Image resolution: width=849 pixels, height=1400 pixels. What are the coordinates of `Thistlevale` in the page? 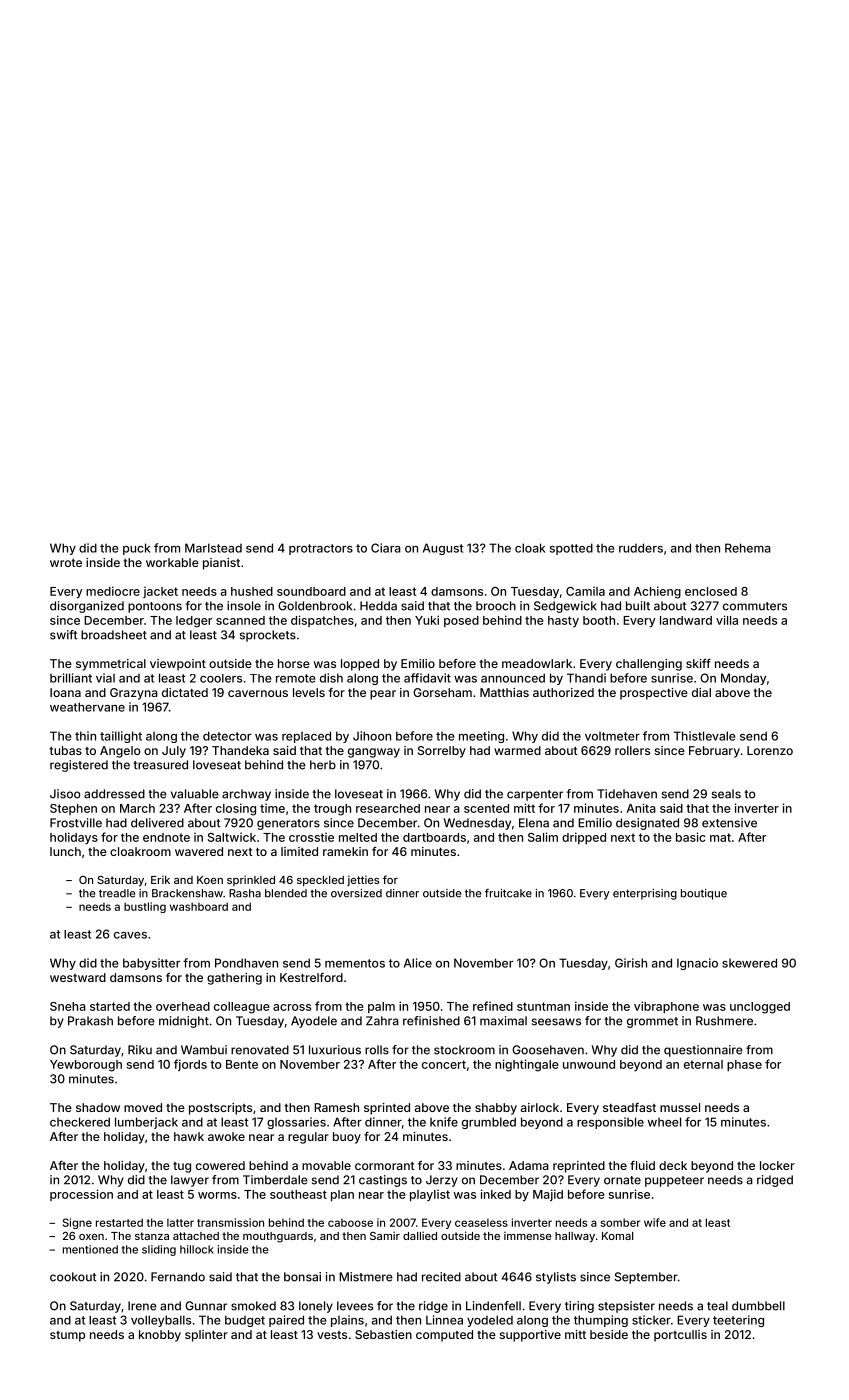 It's located at (705, 736).
